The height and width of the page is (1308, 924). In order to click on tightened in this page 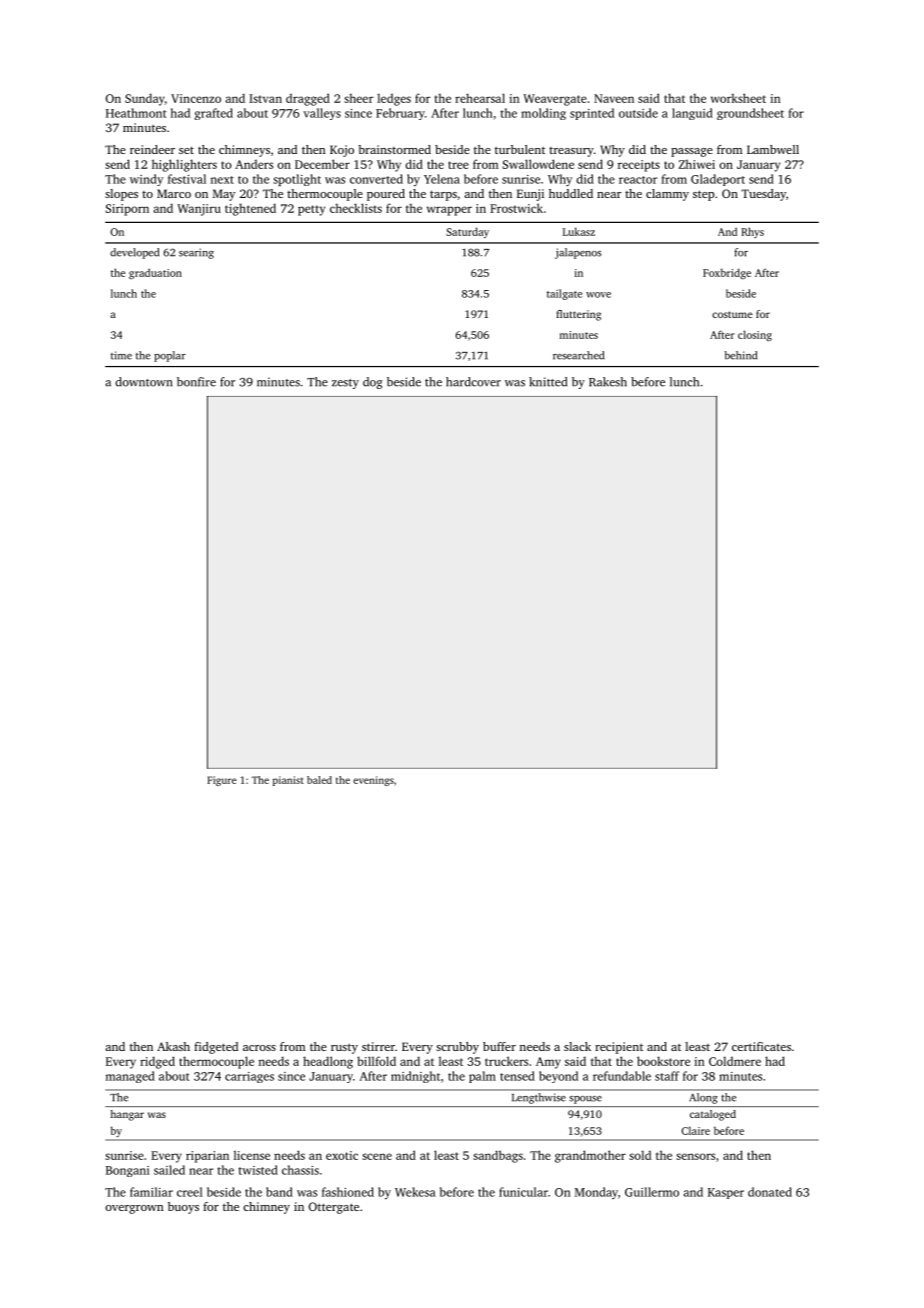, I will do `click(250, 209)`.
